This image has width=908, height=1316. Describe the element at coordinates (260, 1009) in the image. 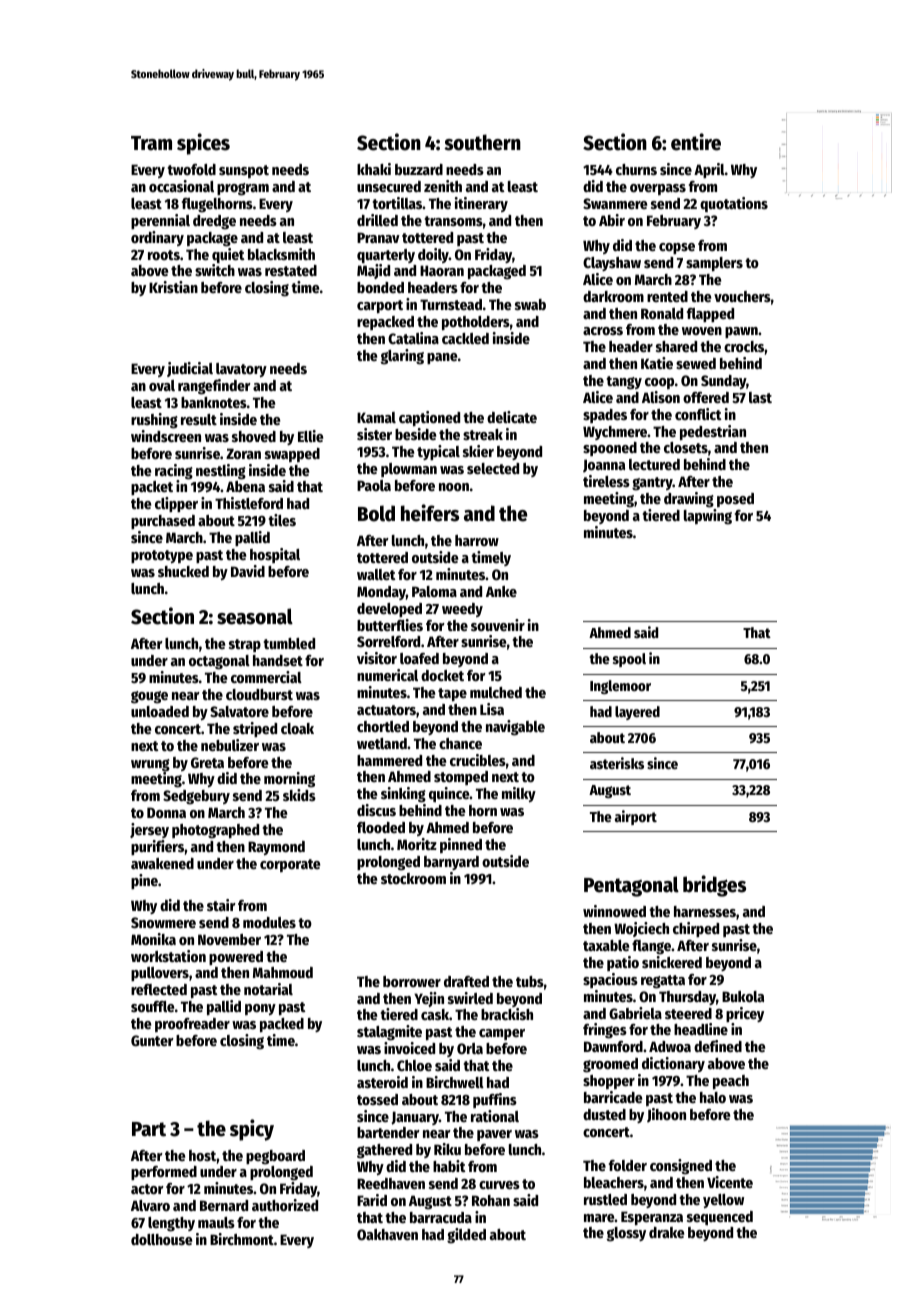

I see `pony` at that location.
